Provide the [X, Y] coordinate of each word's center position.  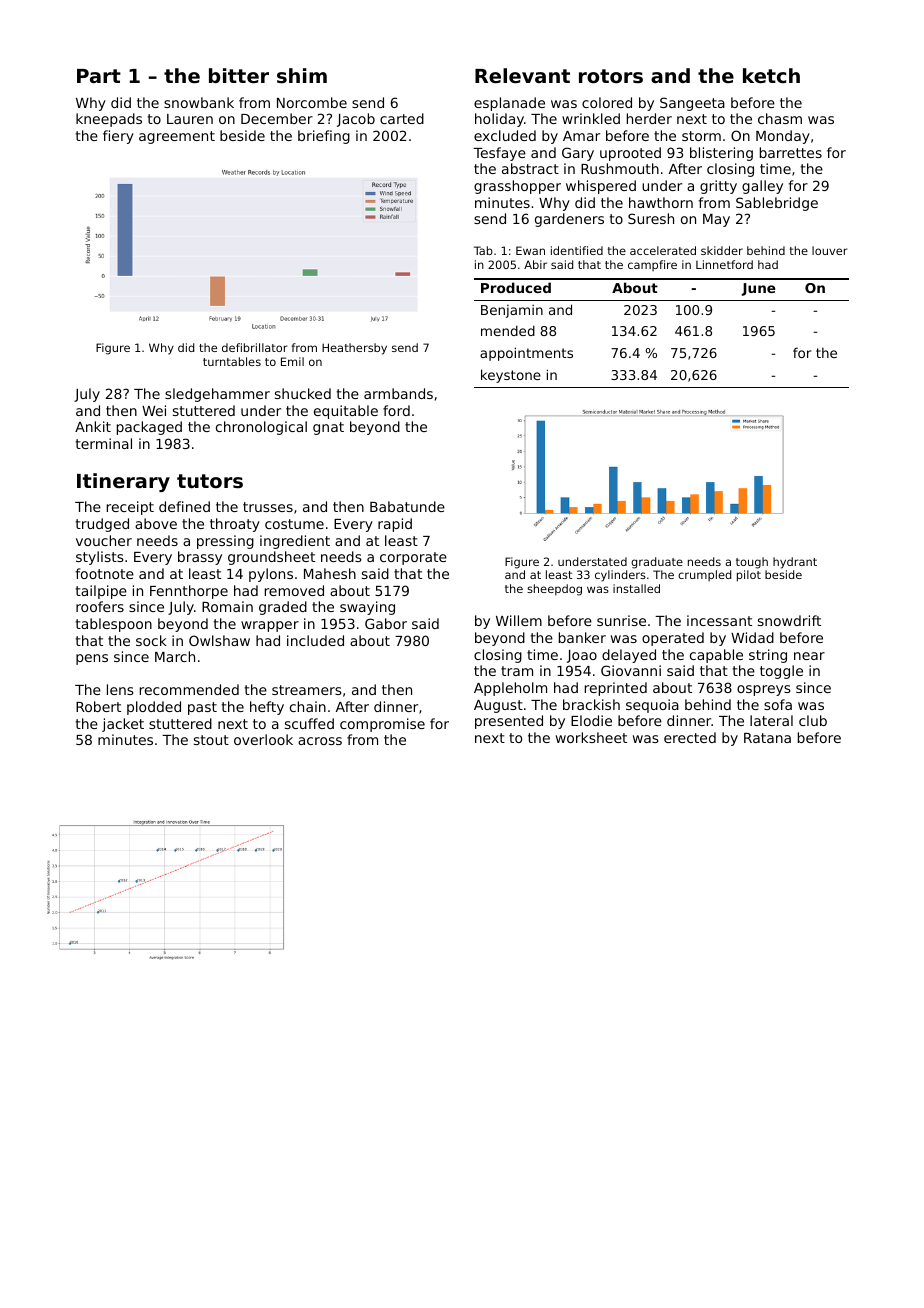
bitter [239, 75]
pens [92, 659]
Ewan [530, 250]
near [809, 656]
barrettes [791, 152]
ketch [771, 75]
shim [302, 75]
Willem [519, 620]
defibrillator [255, 347]
